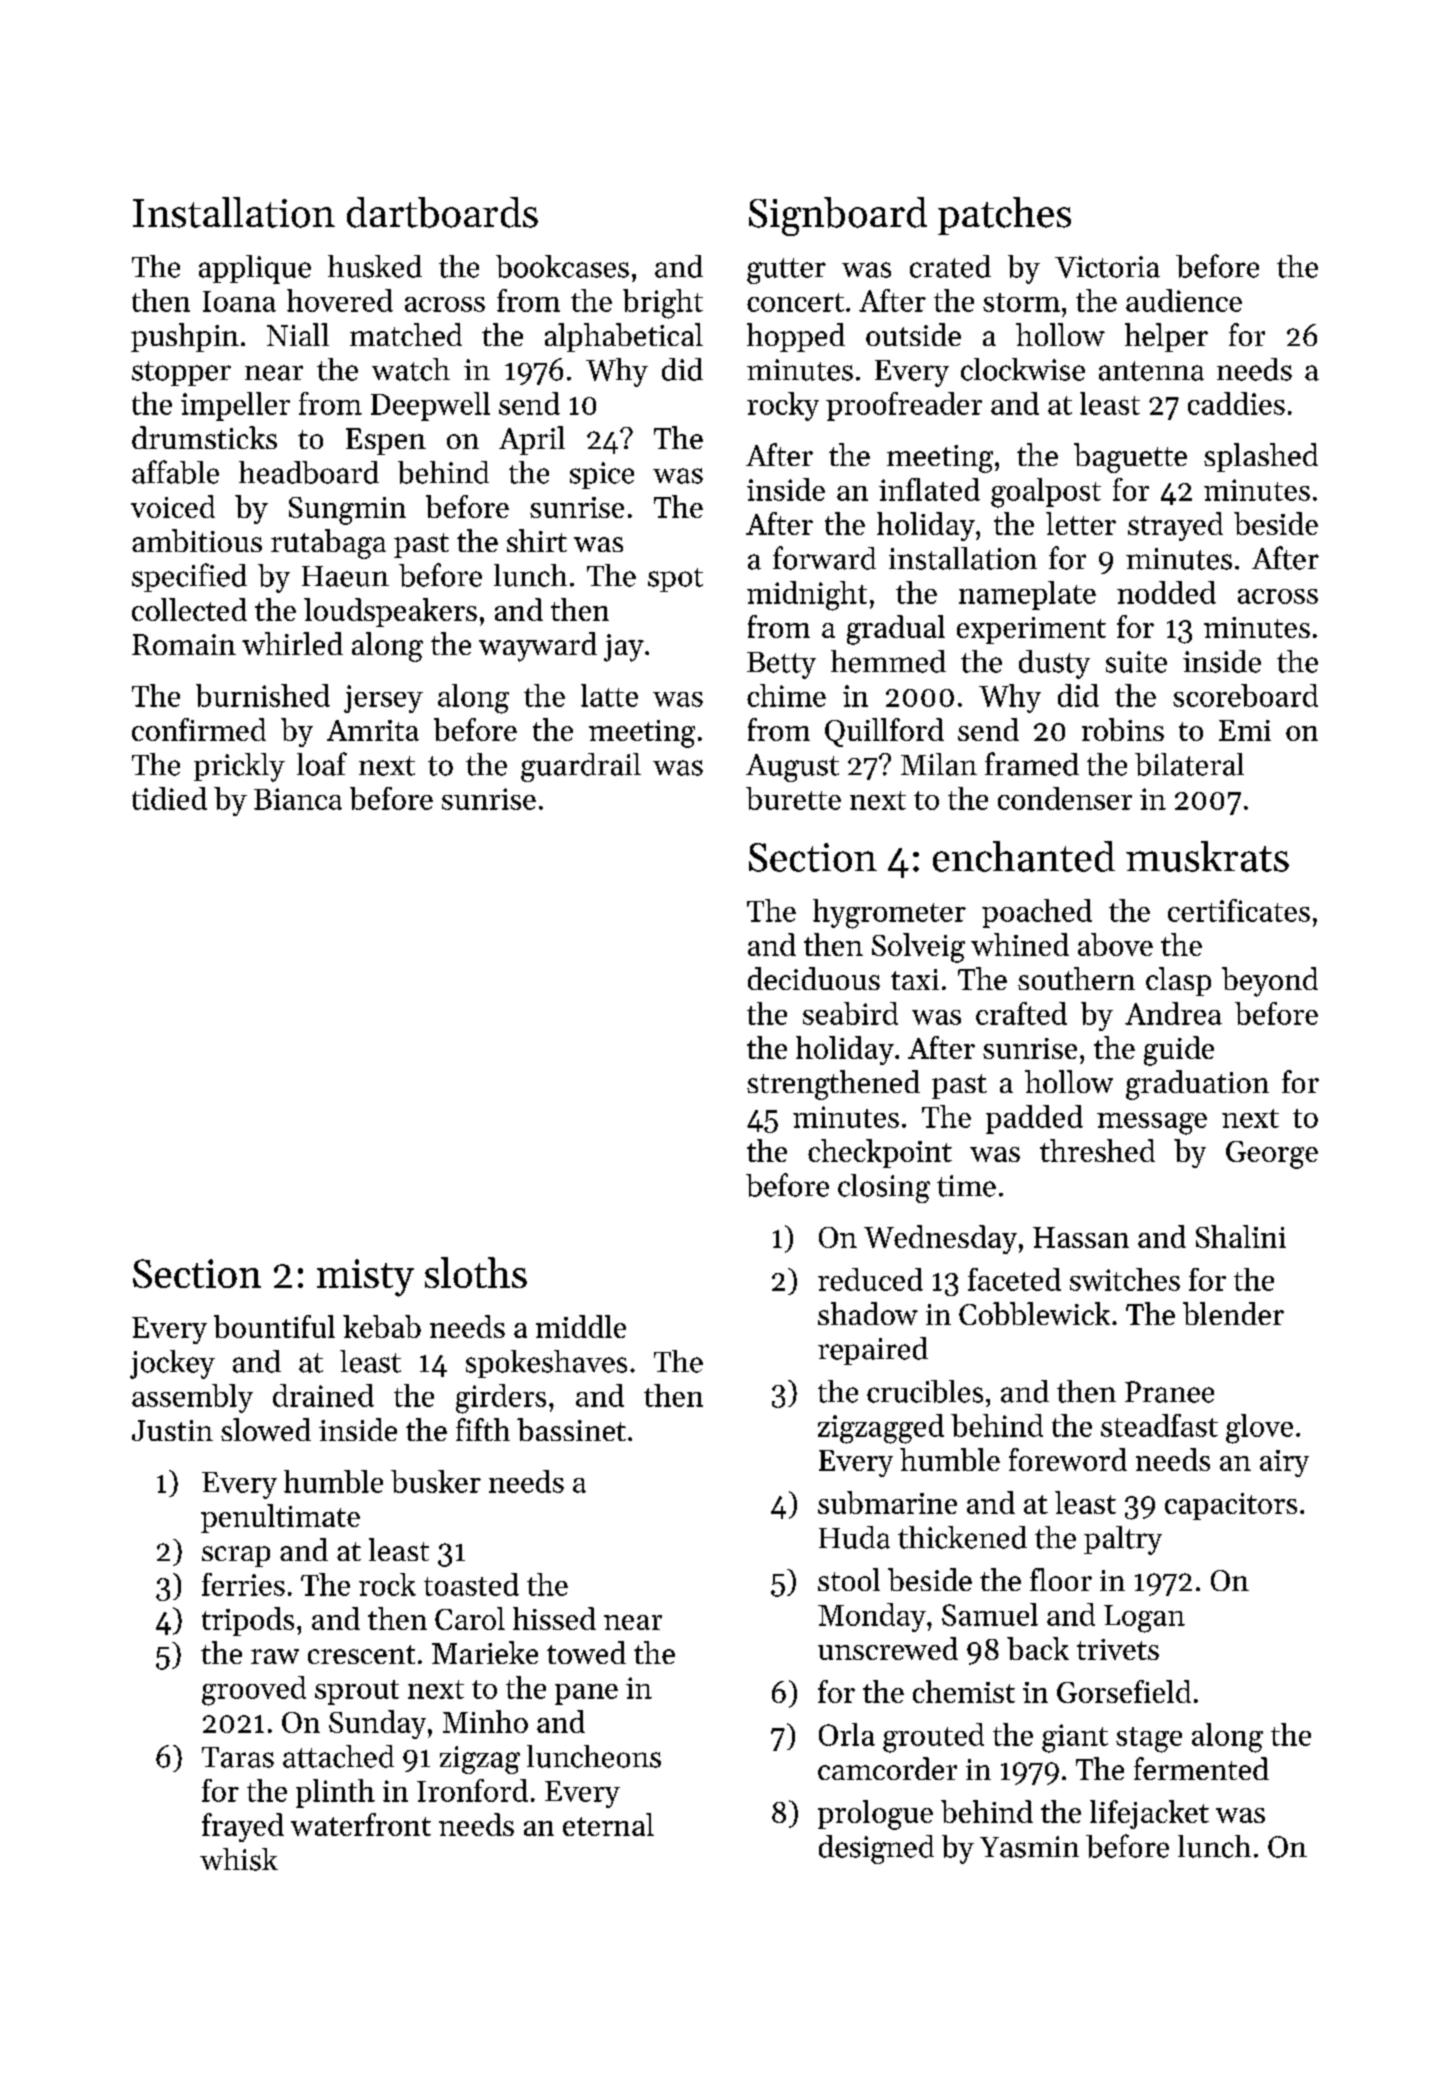 This document has height=2100, width=1450. I want to click on matched, so click(406, 334).
